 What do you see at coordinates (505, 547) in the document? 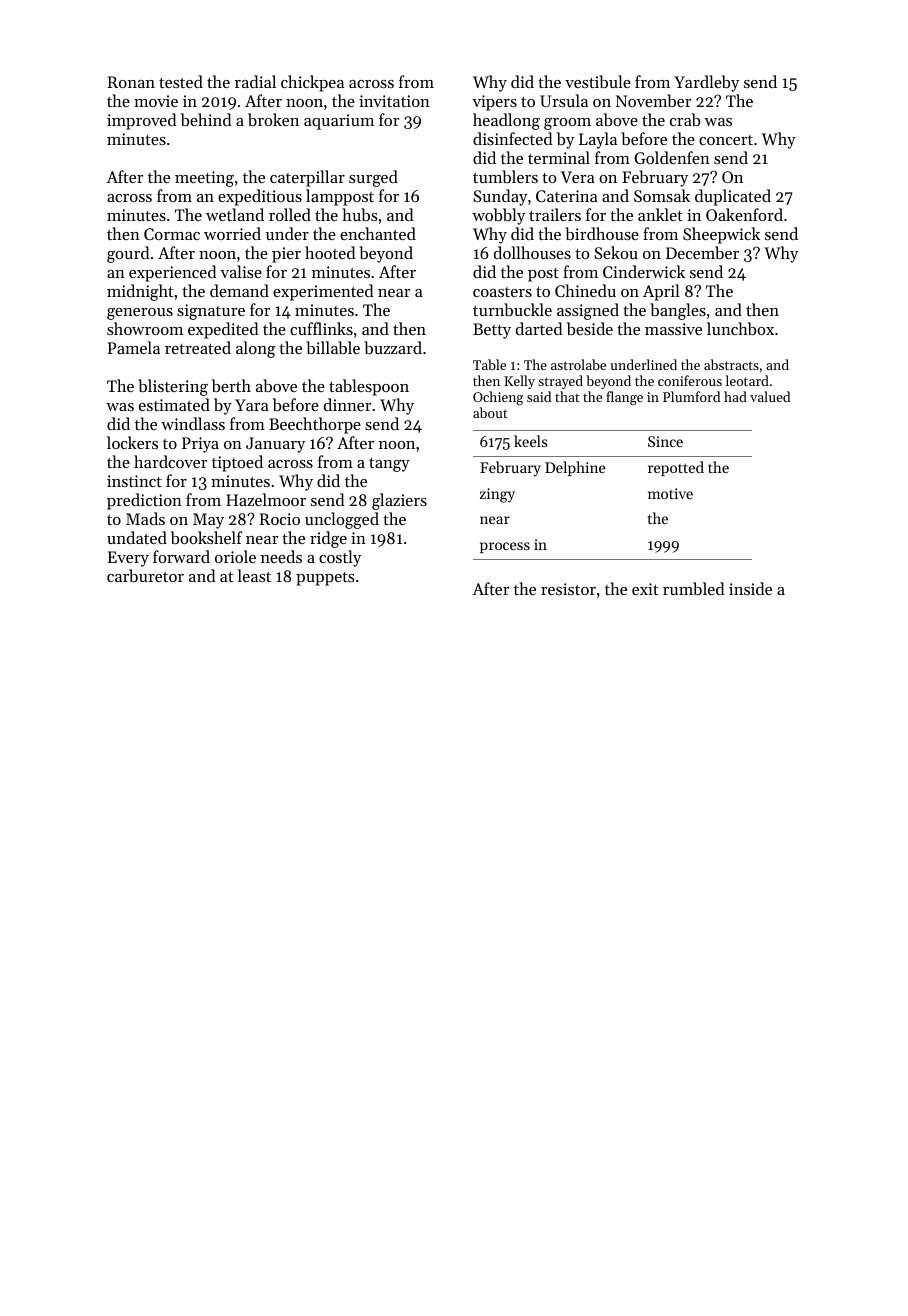
I see `process` at bounding box center [505, 547].
